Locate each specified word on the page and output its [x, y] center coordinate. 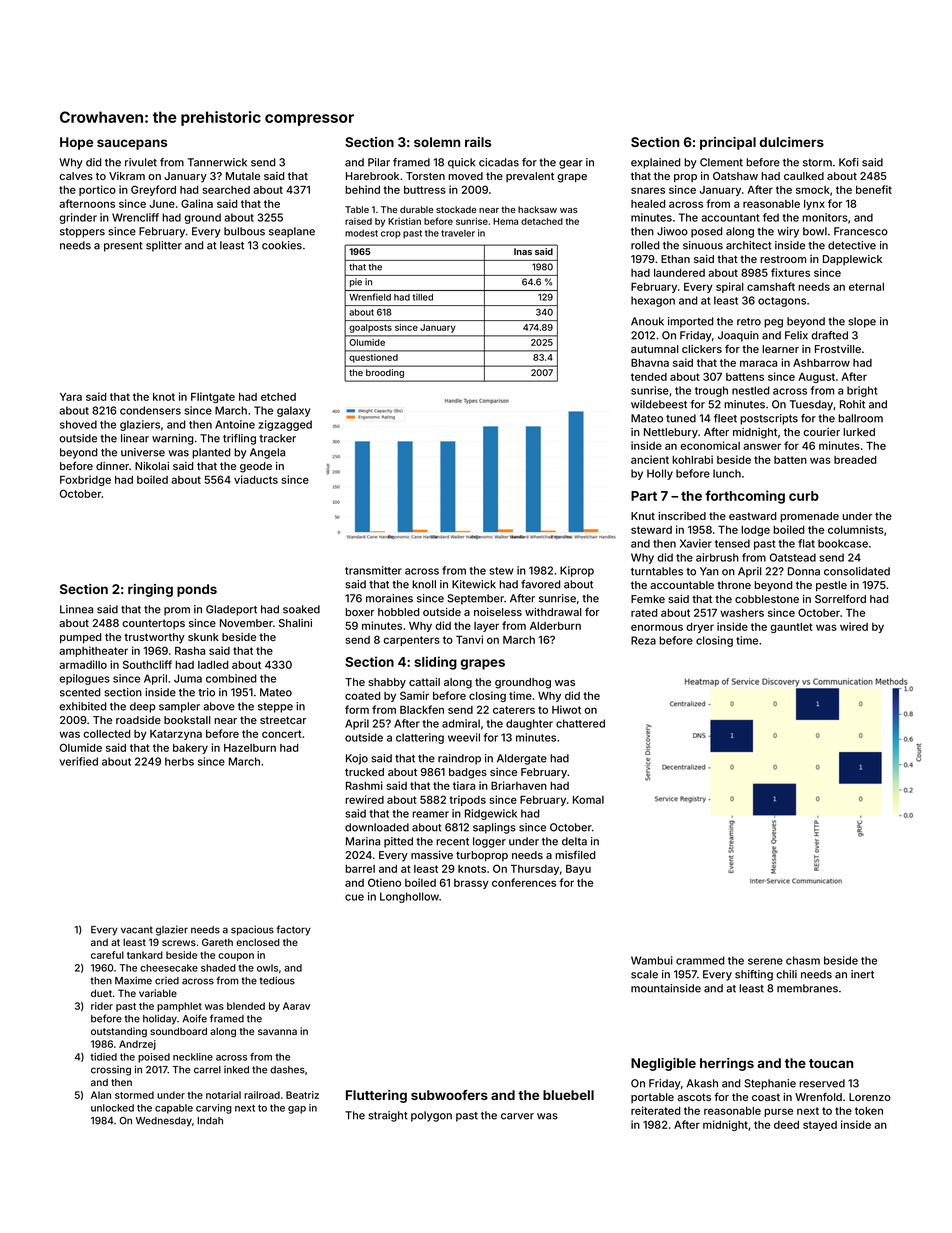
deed [786, 1125]
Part [644, 496]
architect [749, 245]
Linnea [76, 609]
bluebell [568, 1095]
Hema [505, 221]
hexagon [653, 301]
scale [644, 974]
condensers [150, 410]
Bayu [578, 870]
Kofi [849, 162]
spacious [252, 930]
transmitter [373, 570]
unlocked [112, 1108]
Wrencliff [135, 217]
